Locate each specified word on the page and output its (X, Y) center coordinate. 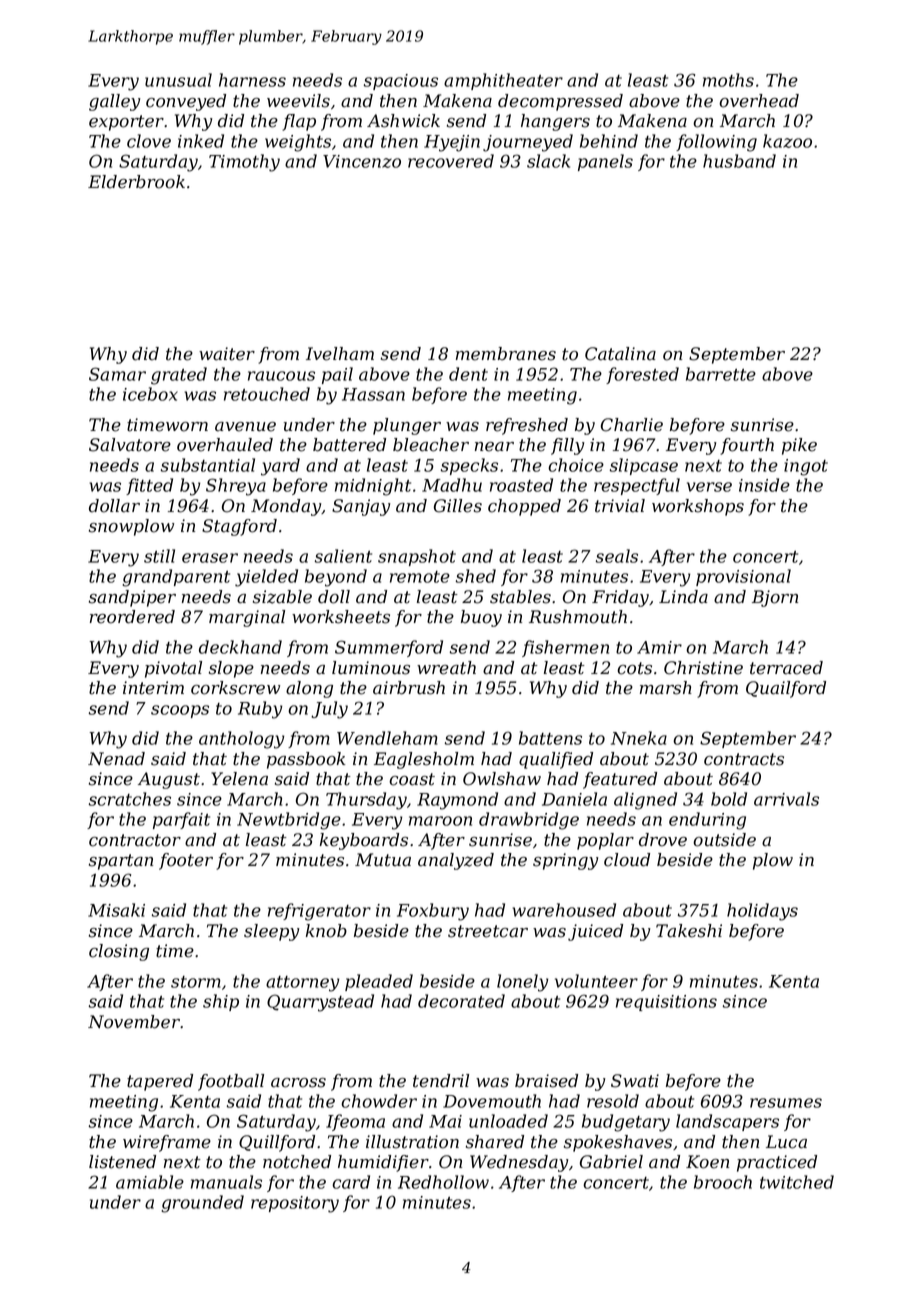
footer (186, 861)
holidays (762, 912)
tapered (160, 1082)
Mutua (383, 860)
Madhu (452, 485)
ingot (806, 467)
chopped (524, 507)
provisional (743, 577)
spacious (401, 82)
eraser (210, 558)
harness (252, 80)
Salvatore (130, 445)
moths (728, 80)
